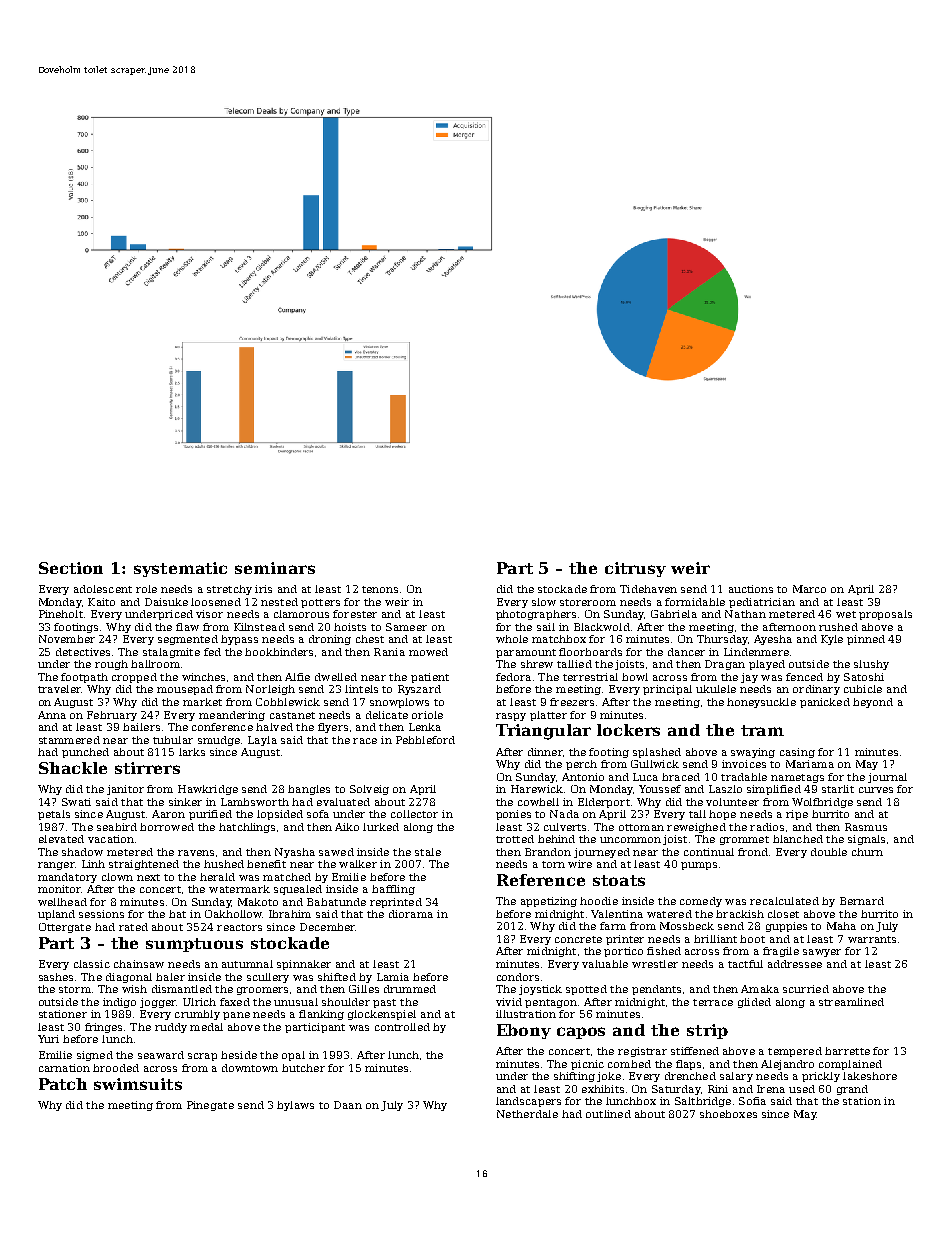 The image size is (952, 1233). Describe the element at coordinates (414, 814) in the page. I see `collector` at that location.
